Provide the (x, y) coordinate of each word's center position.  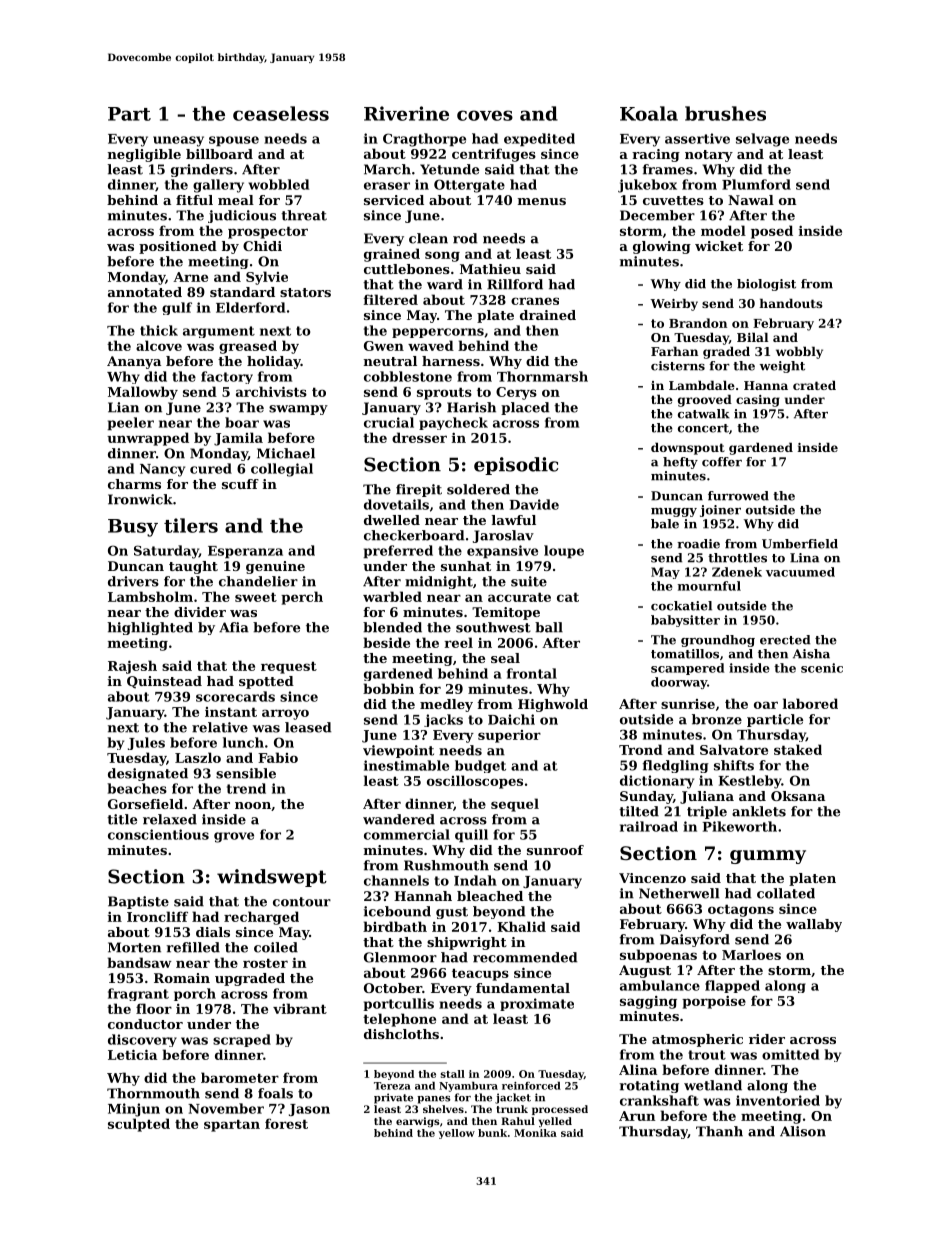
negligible (144, 155)
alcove (159, 345)
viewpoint (398, 751)
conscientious (158, 834)
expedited (539, 140)
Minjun (134, 1110)
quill (471, 836)
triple (707, 812)
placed (525, 408)
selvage (762, 140)
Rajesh (132, 667)
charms (134, 484)
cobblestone (408, 376)
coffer (722, 462)
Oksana (798, 796)
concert (703, 428)
